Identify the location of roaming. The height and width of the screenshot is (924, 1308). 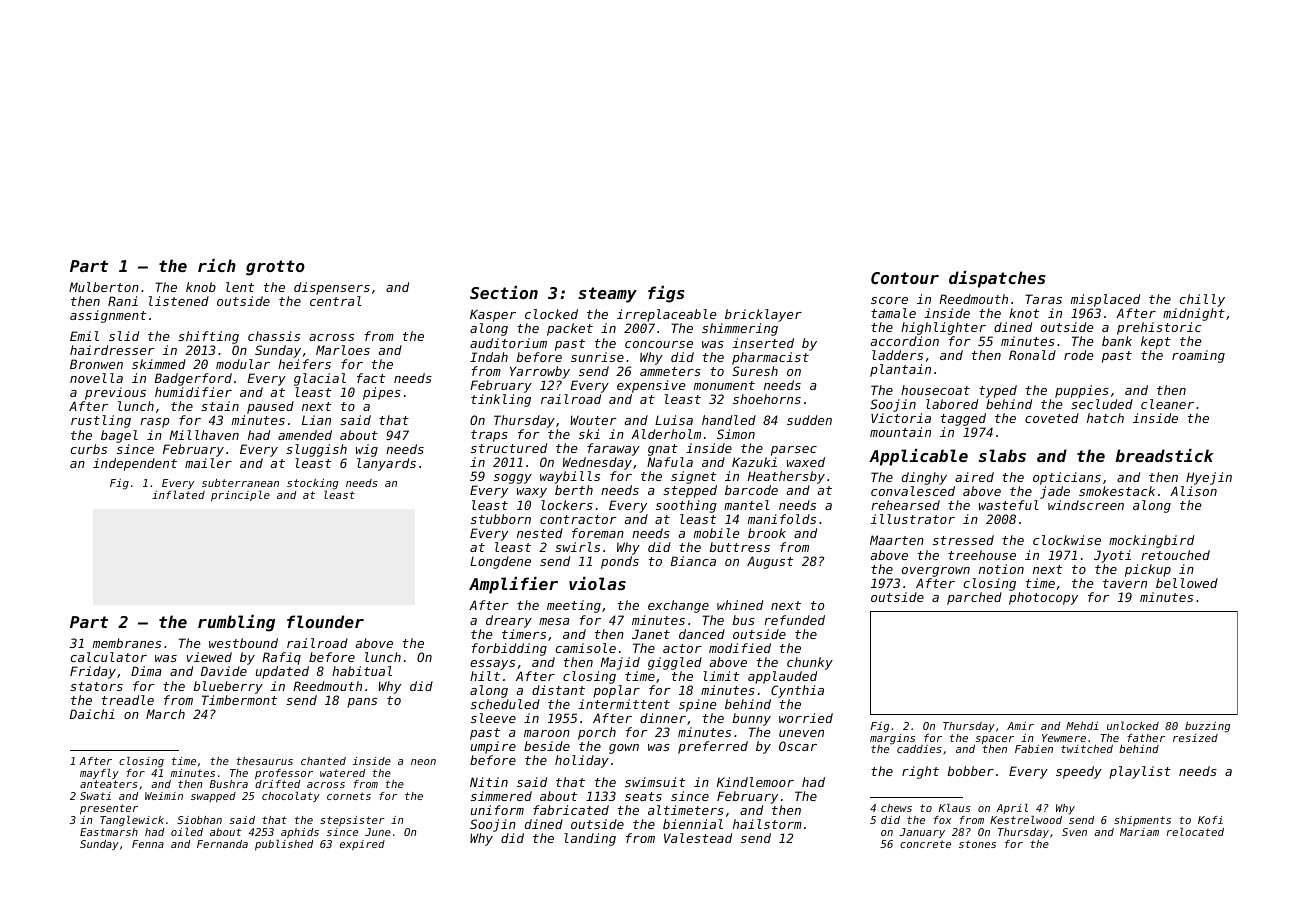
(1198, 356).
